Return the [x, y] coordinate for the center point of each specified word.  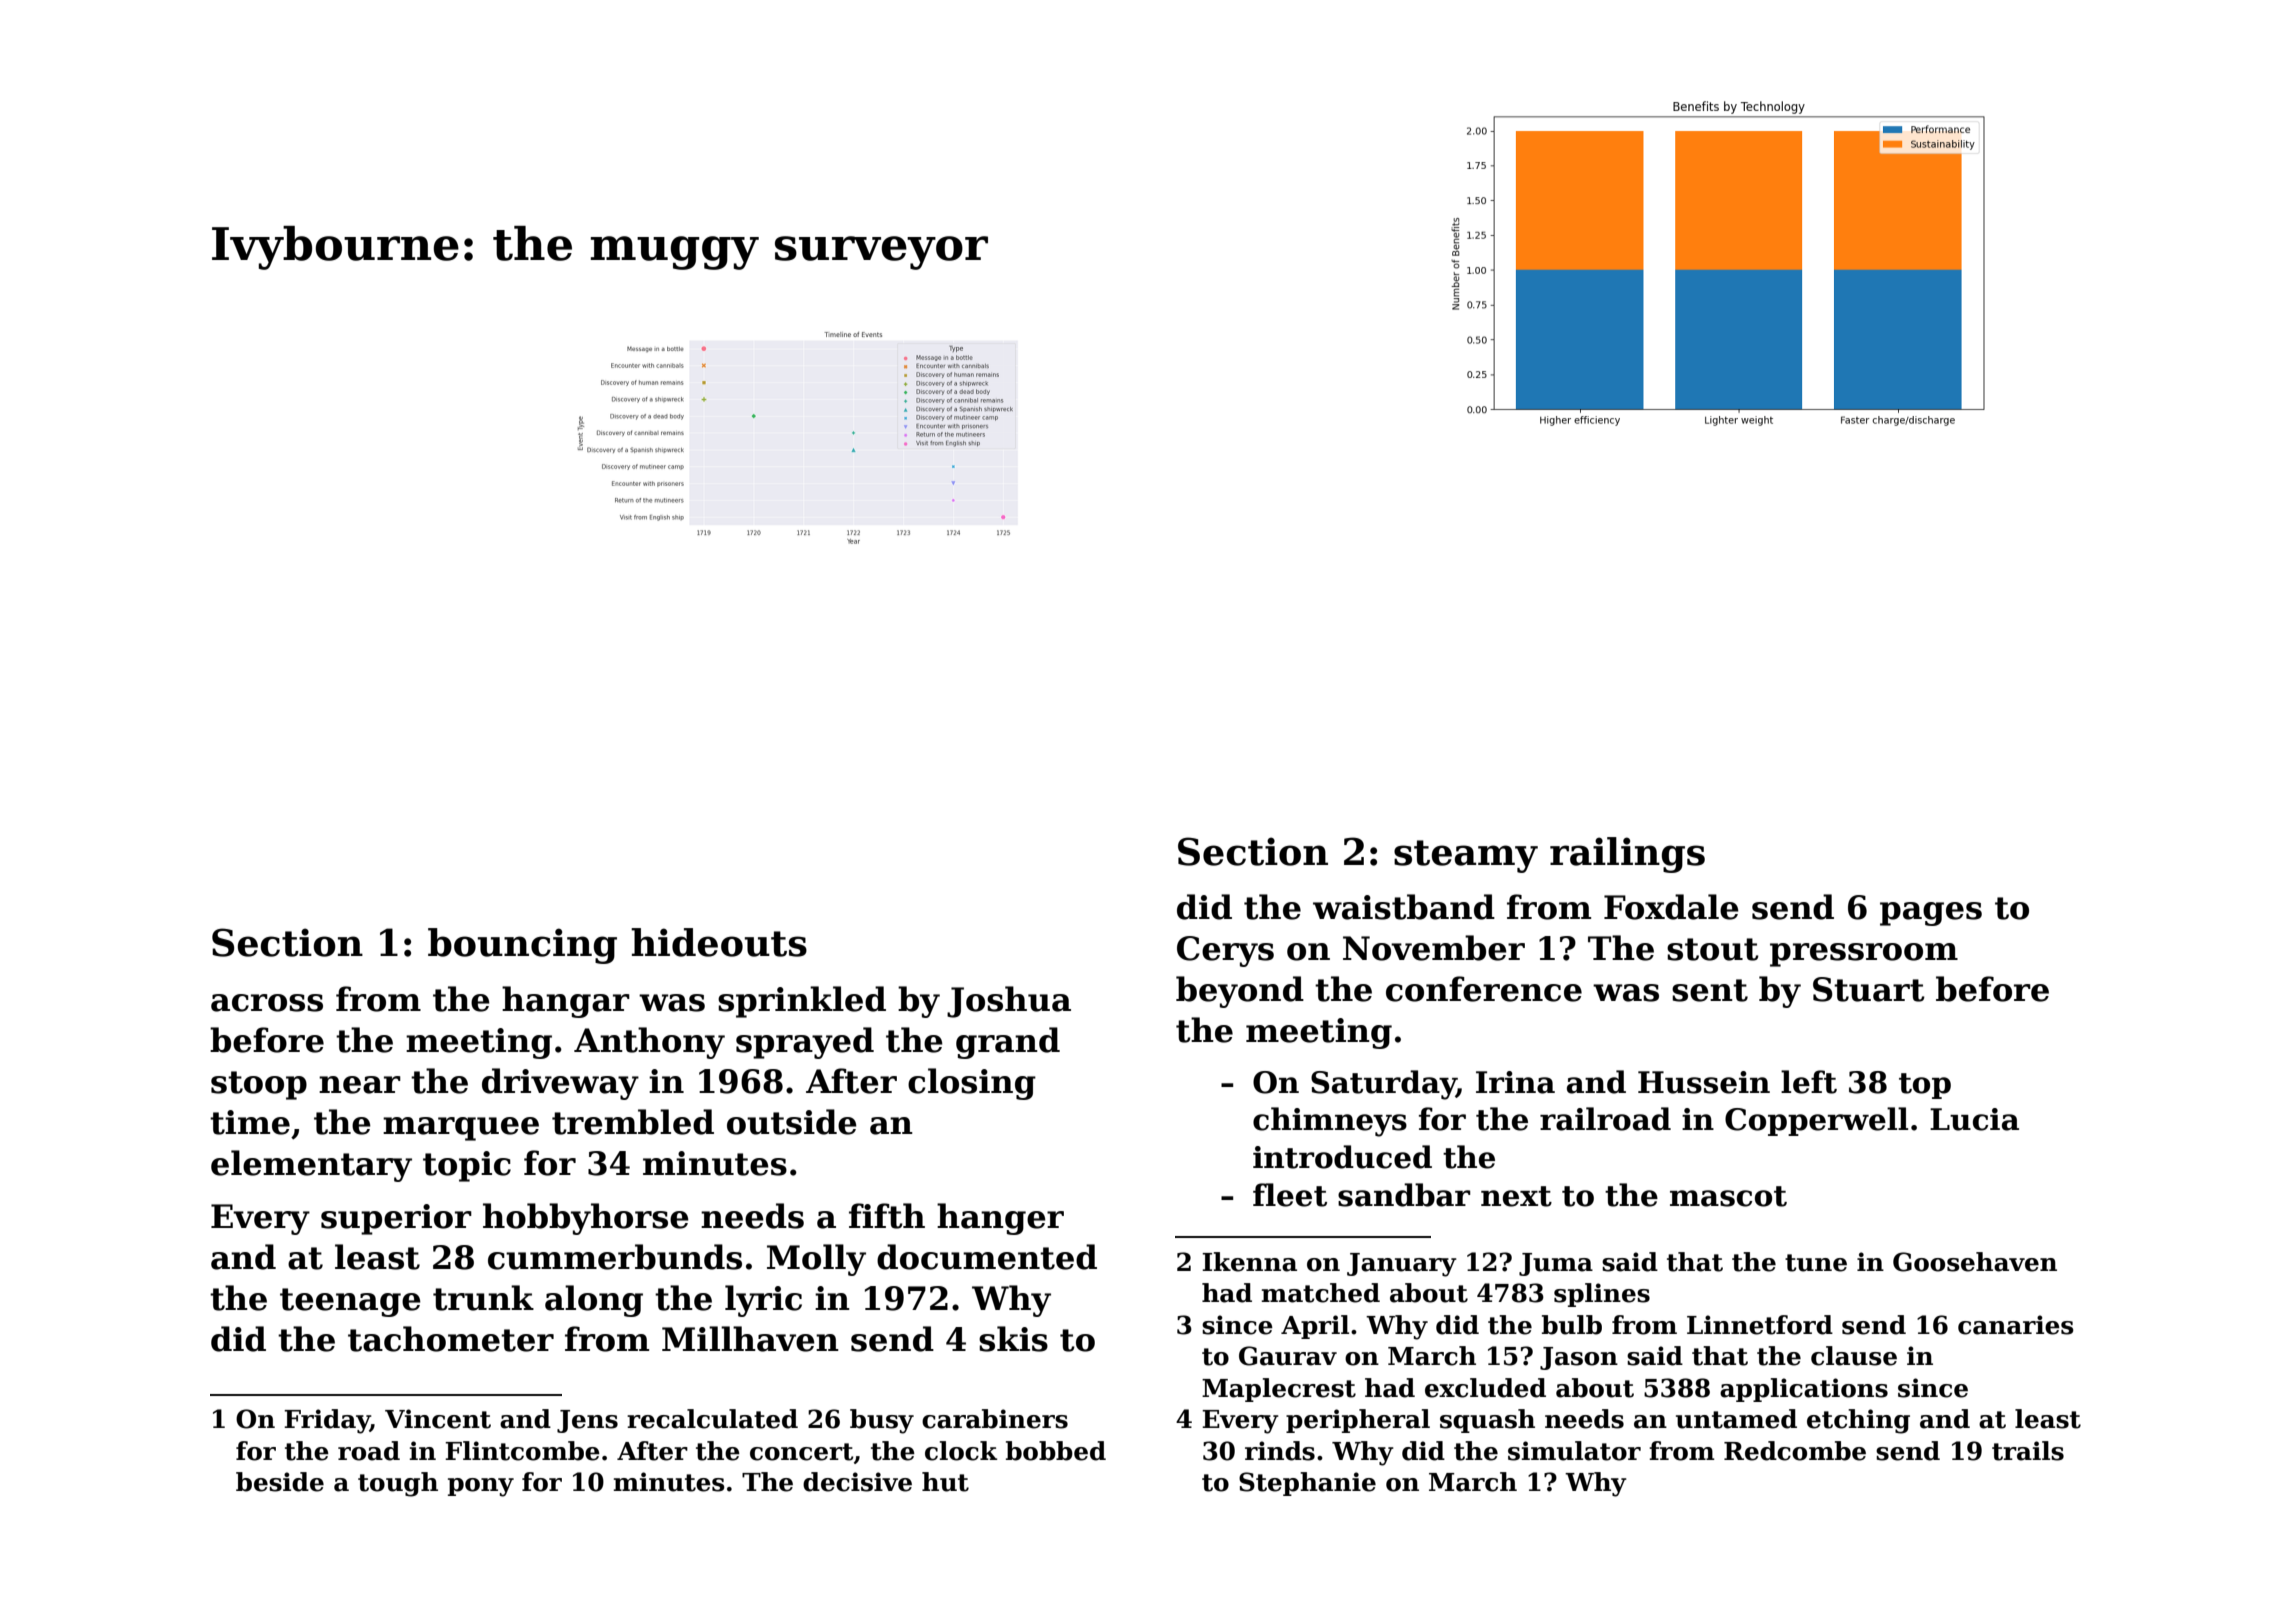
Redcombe [1795, 1451]
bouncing [522, 946]
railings [1627, 855]
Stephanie [1307, 1484]
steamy [1466, 856]
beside [280, 1482]
